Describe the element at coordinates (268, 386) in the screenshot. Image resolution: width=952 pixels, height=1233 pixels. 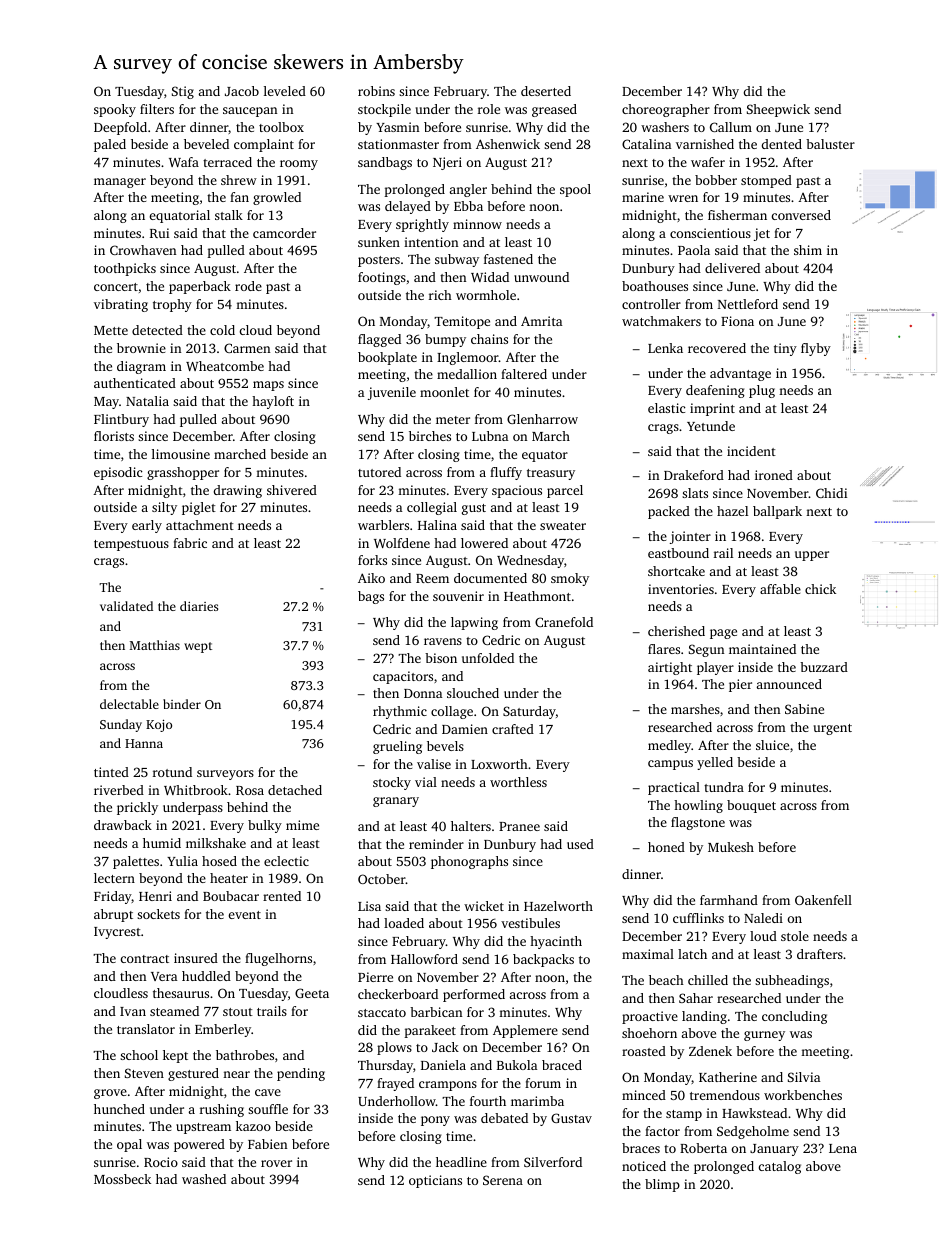
I see `maps` at that location.
